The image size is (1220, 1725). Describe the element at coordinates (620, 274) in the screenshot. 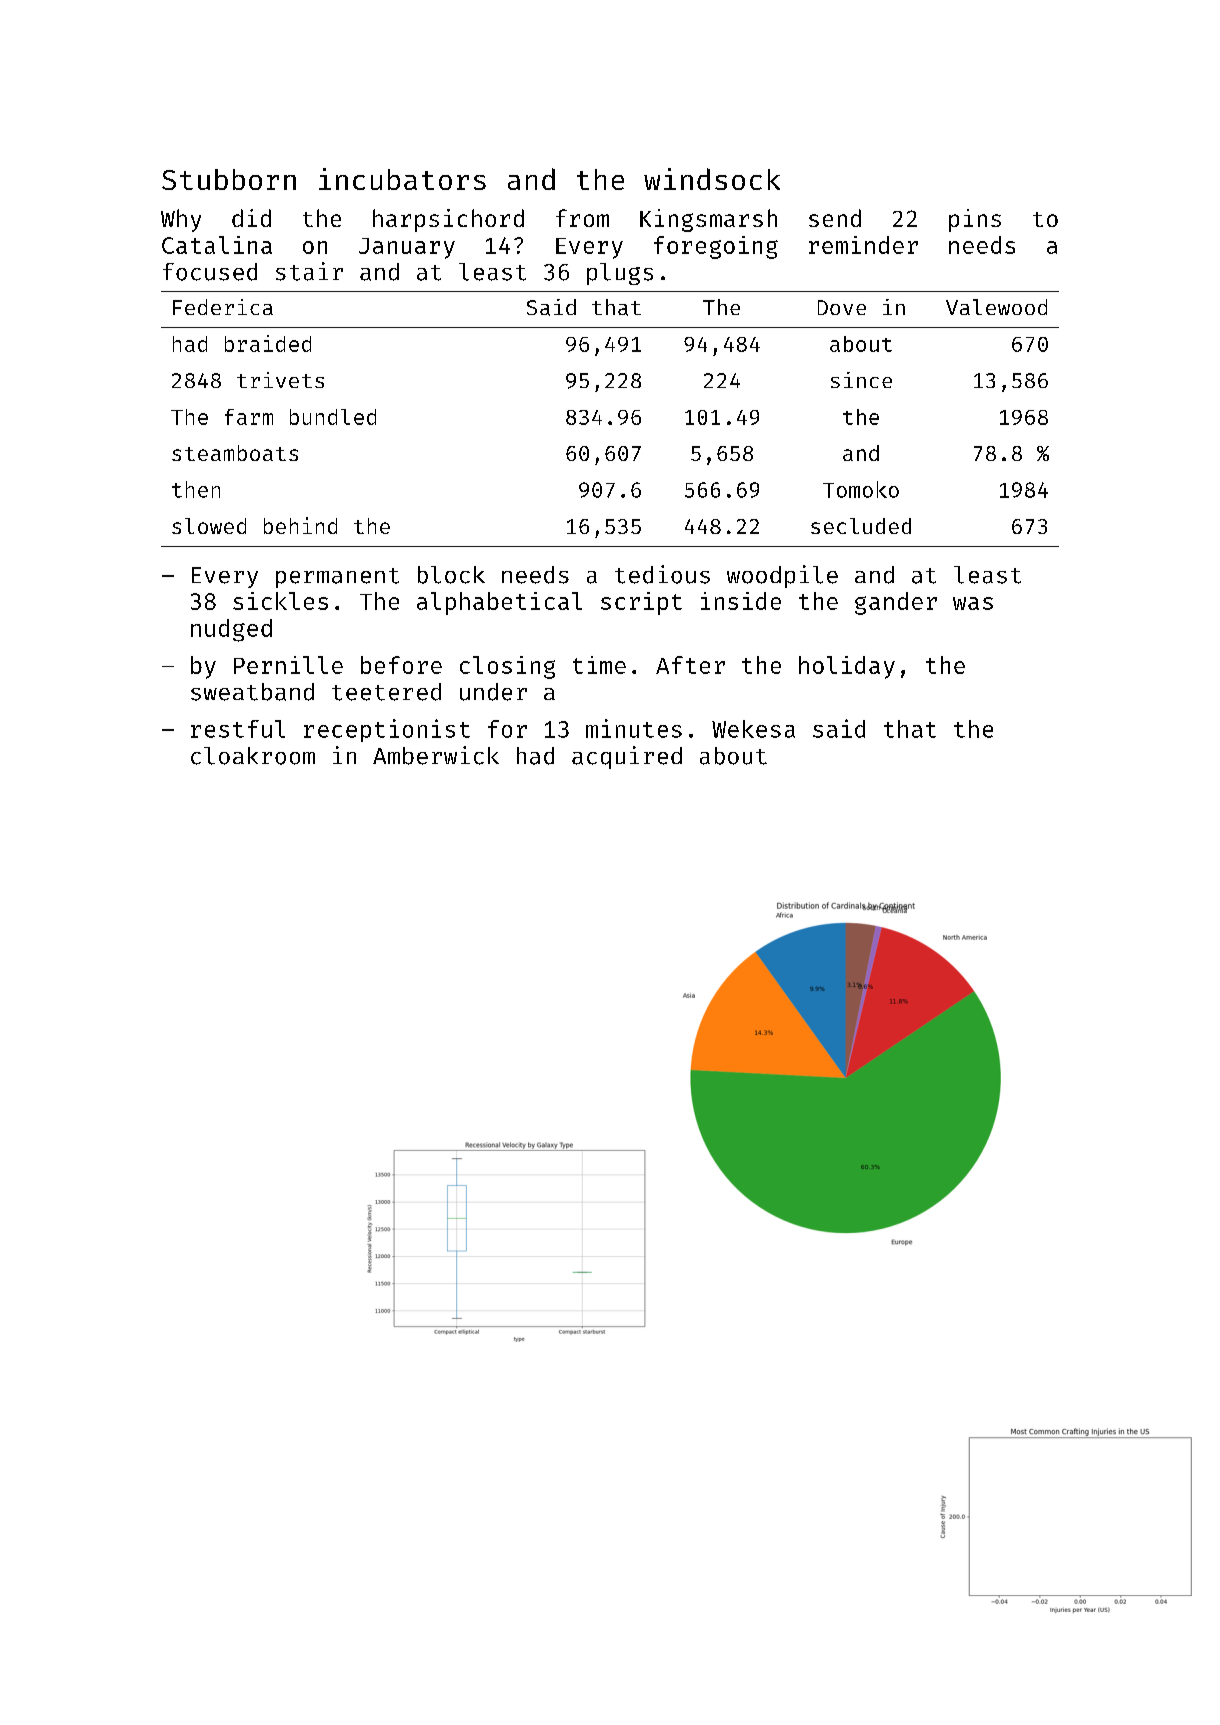

I see `plugs` at that location.
